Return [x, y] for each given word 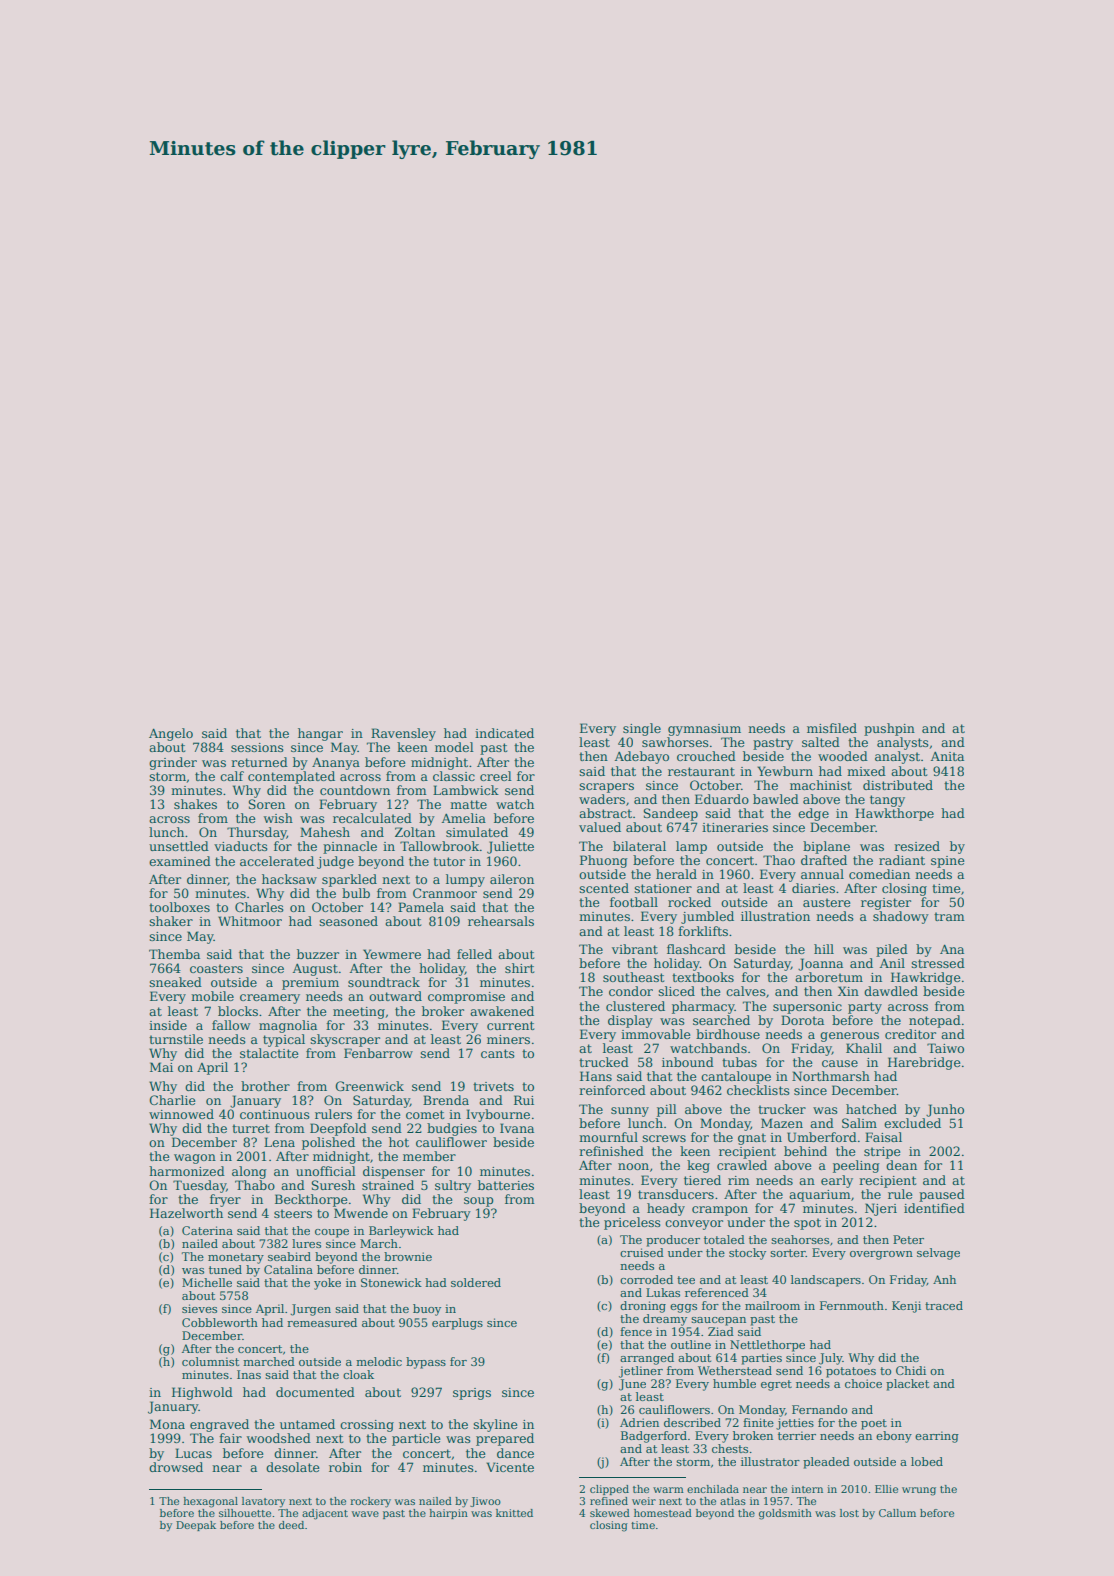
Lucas [193, 1453]
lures [306, 1243]
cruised [642, 1252]
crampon [720, 1211]
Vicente [510, 1467]
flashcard [696, 949]
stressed [938, 963]
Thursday [257, 833]
